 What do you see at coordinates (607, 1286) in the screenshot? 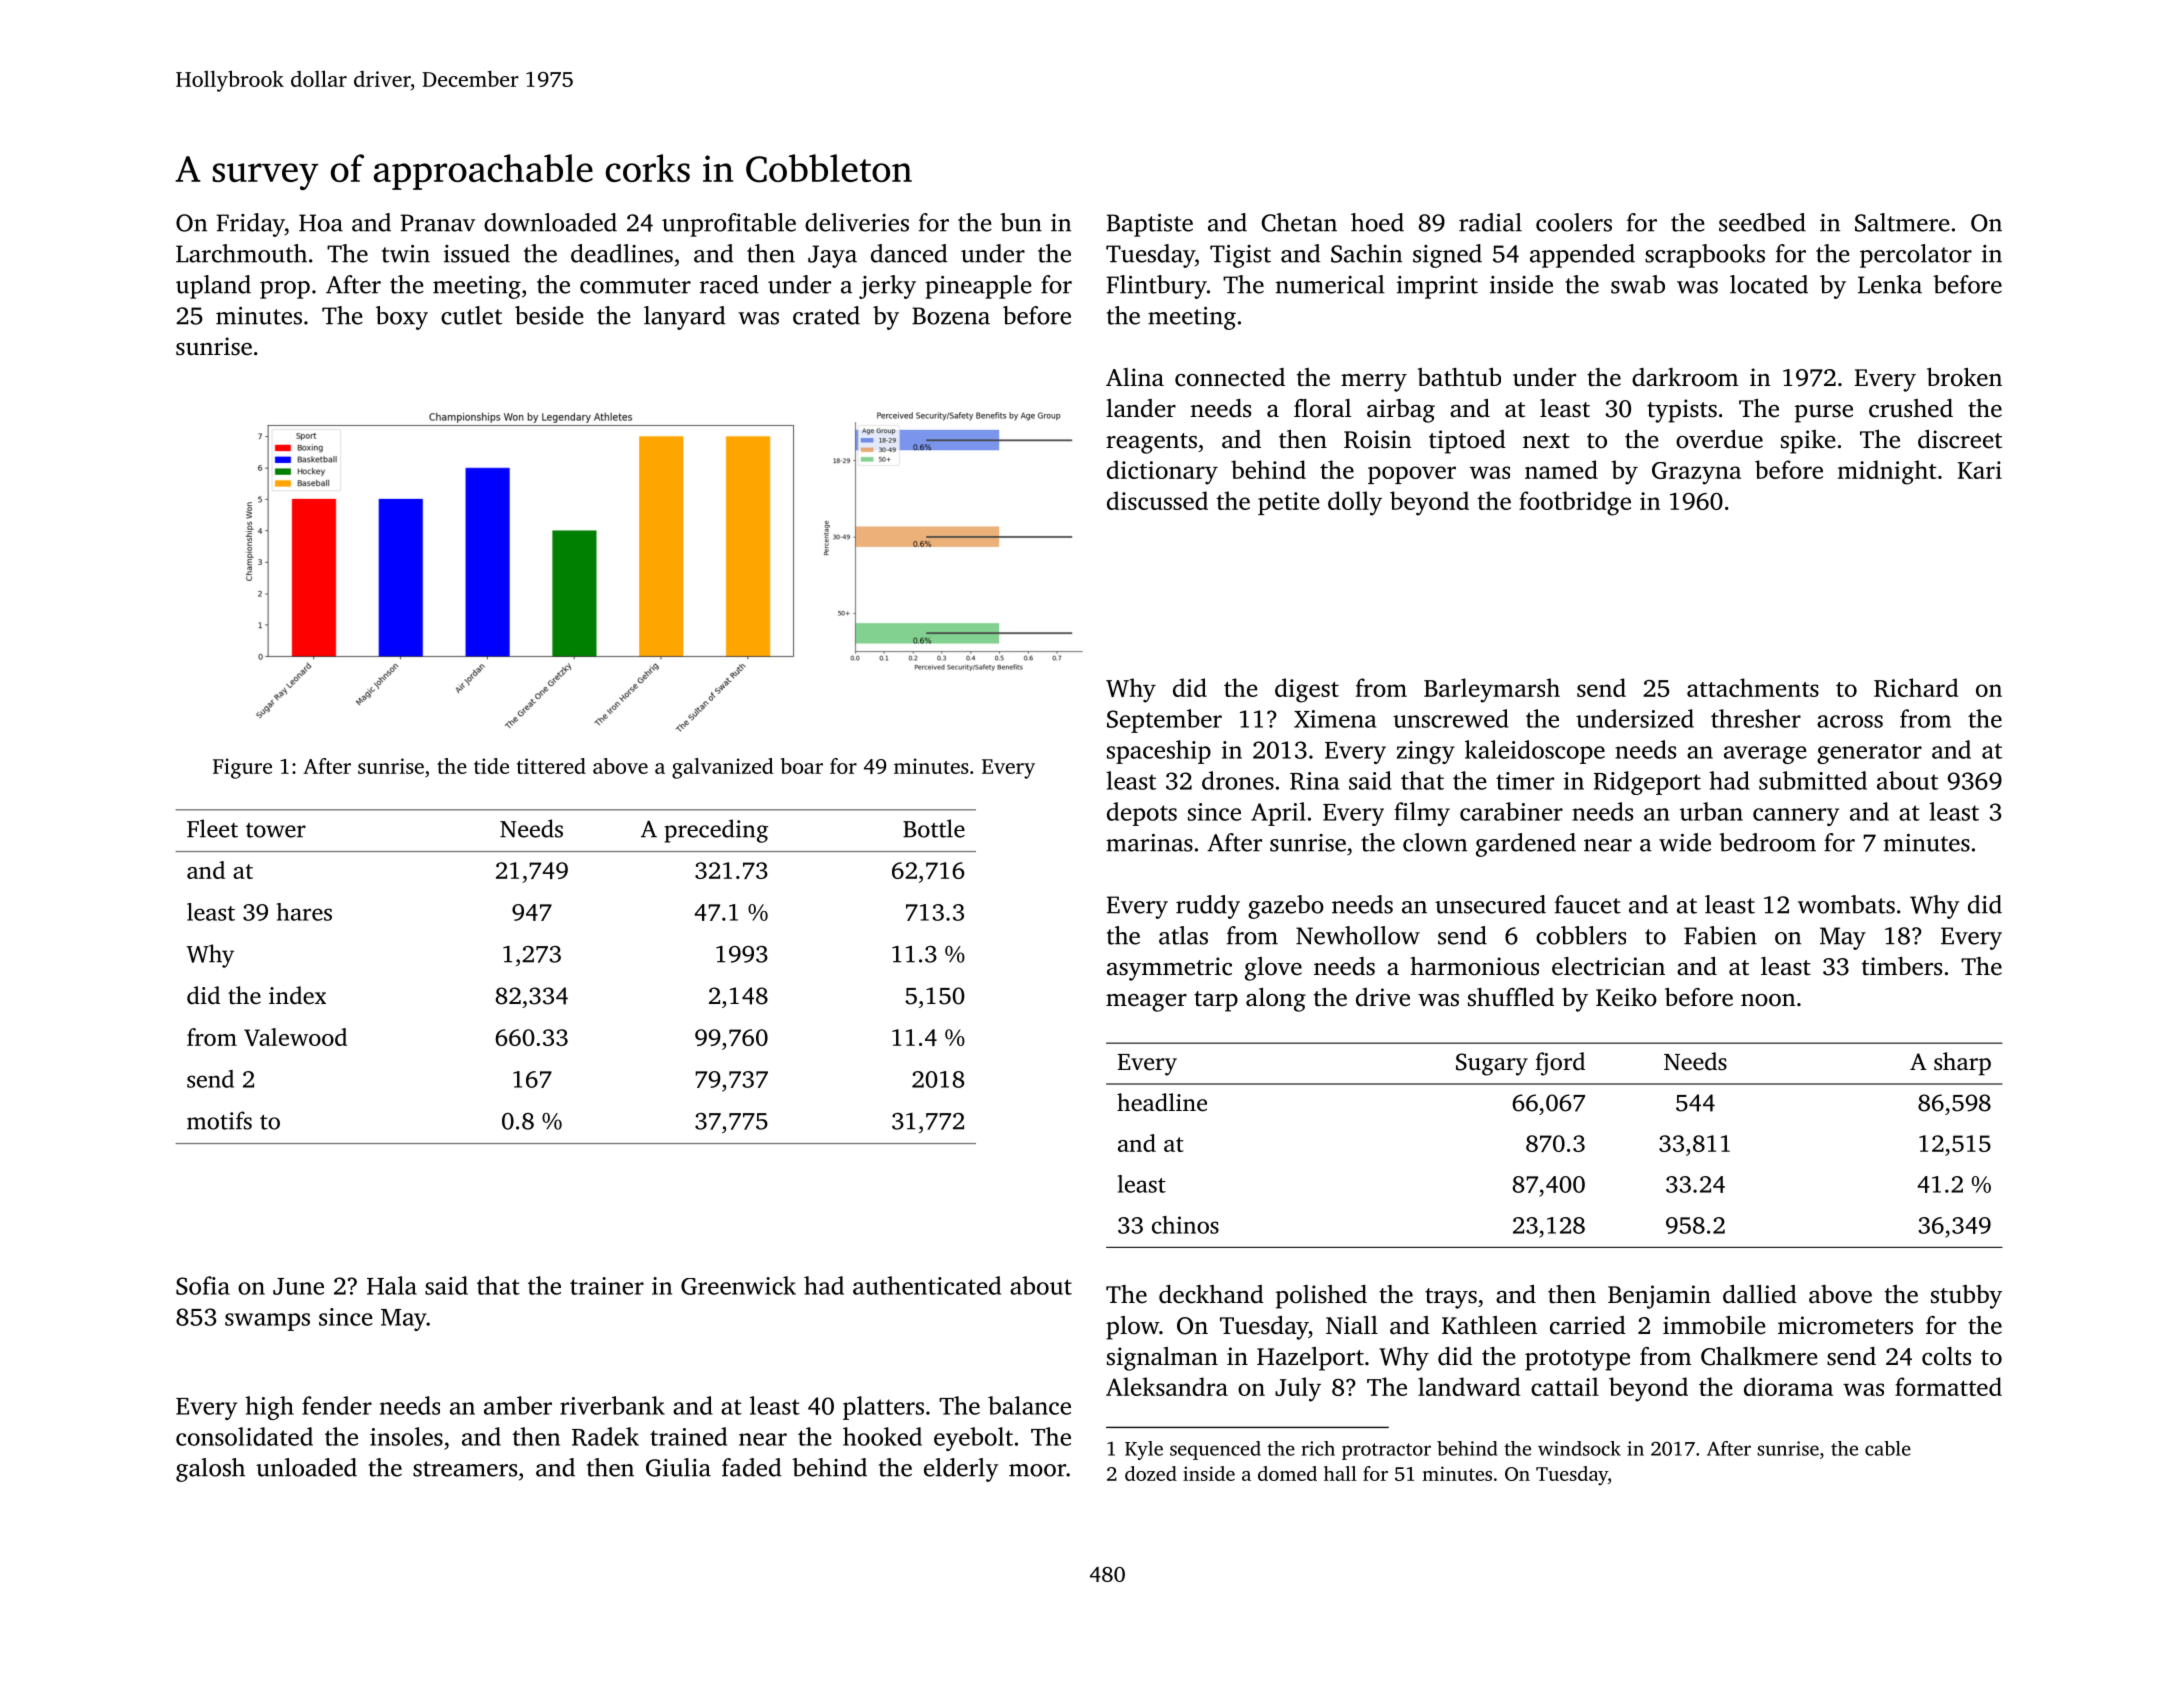
I see `trainer` at bounding box center [607, 1286].
